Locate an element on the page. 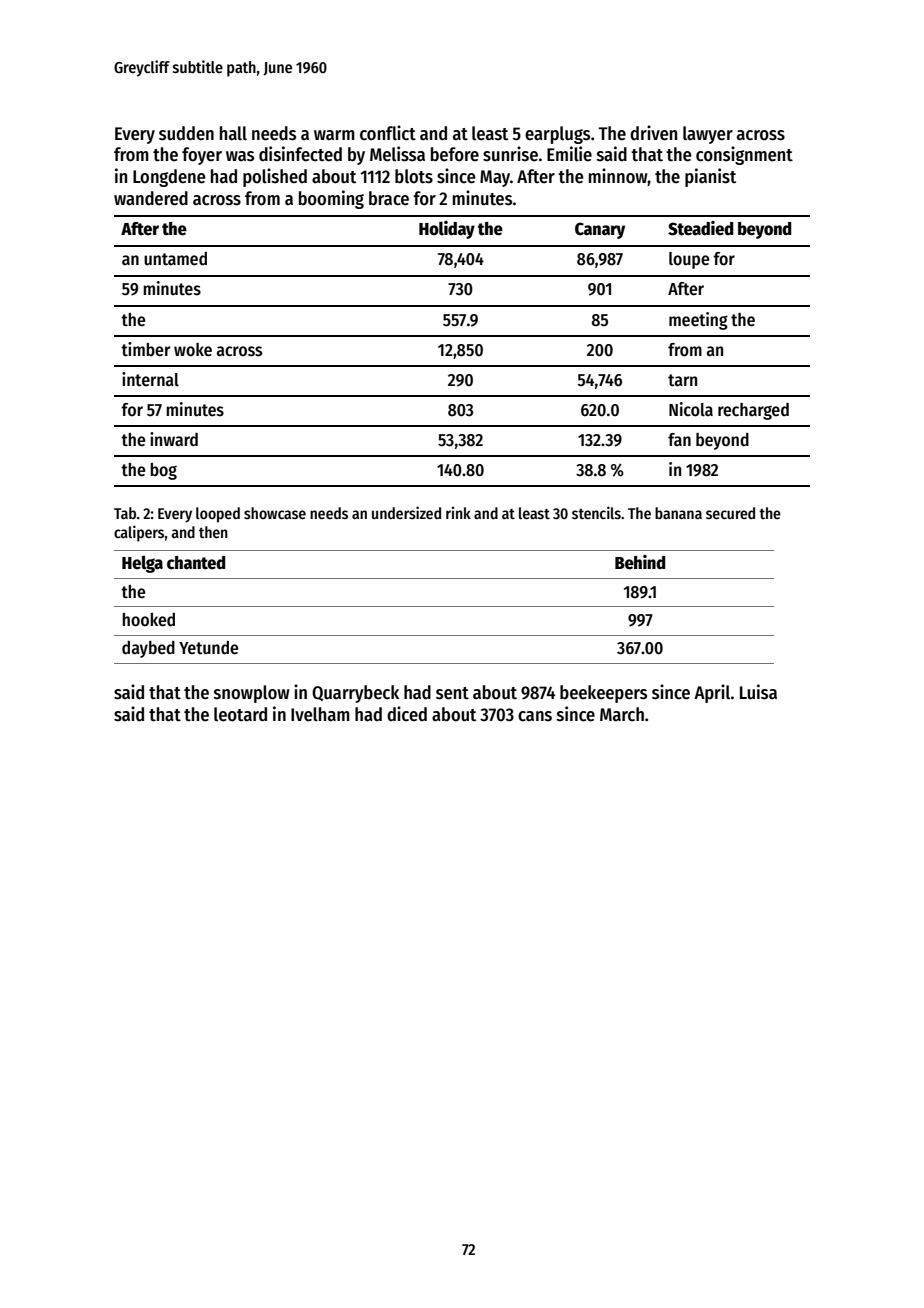  Holiday is located at coordinates (447, 230).
